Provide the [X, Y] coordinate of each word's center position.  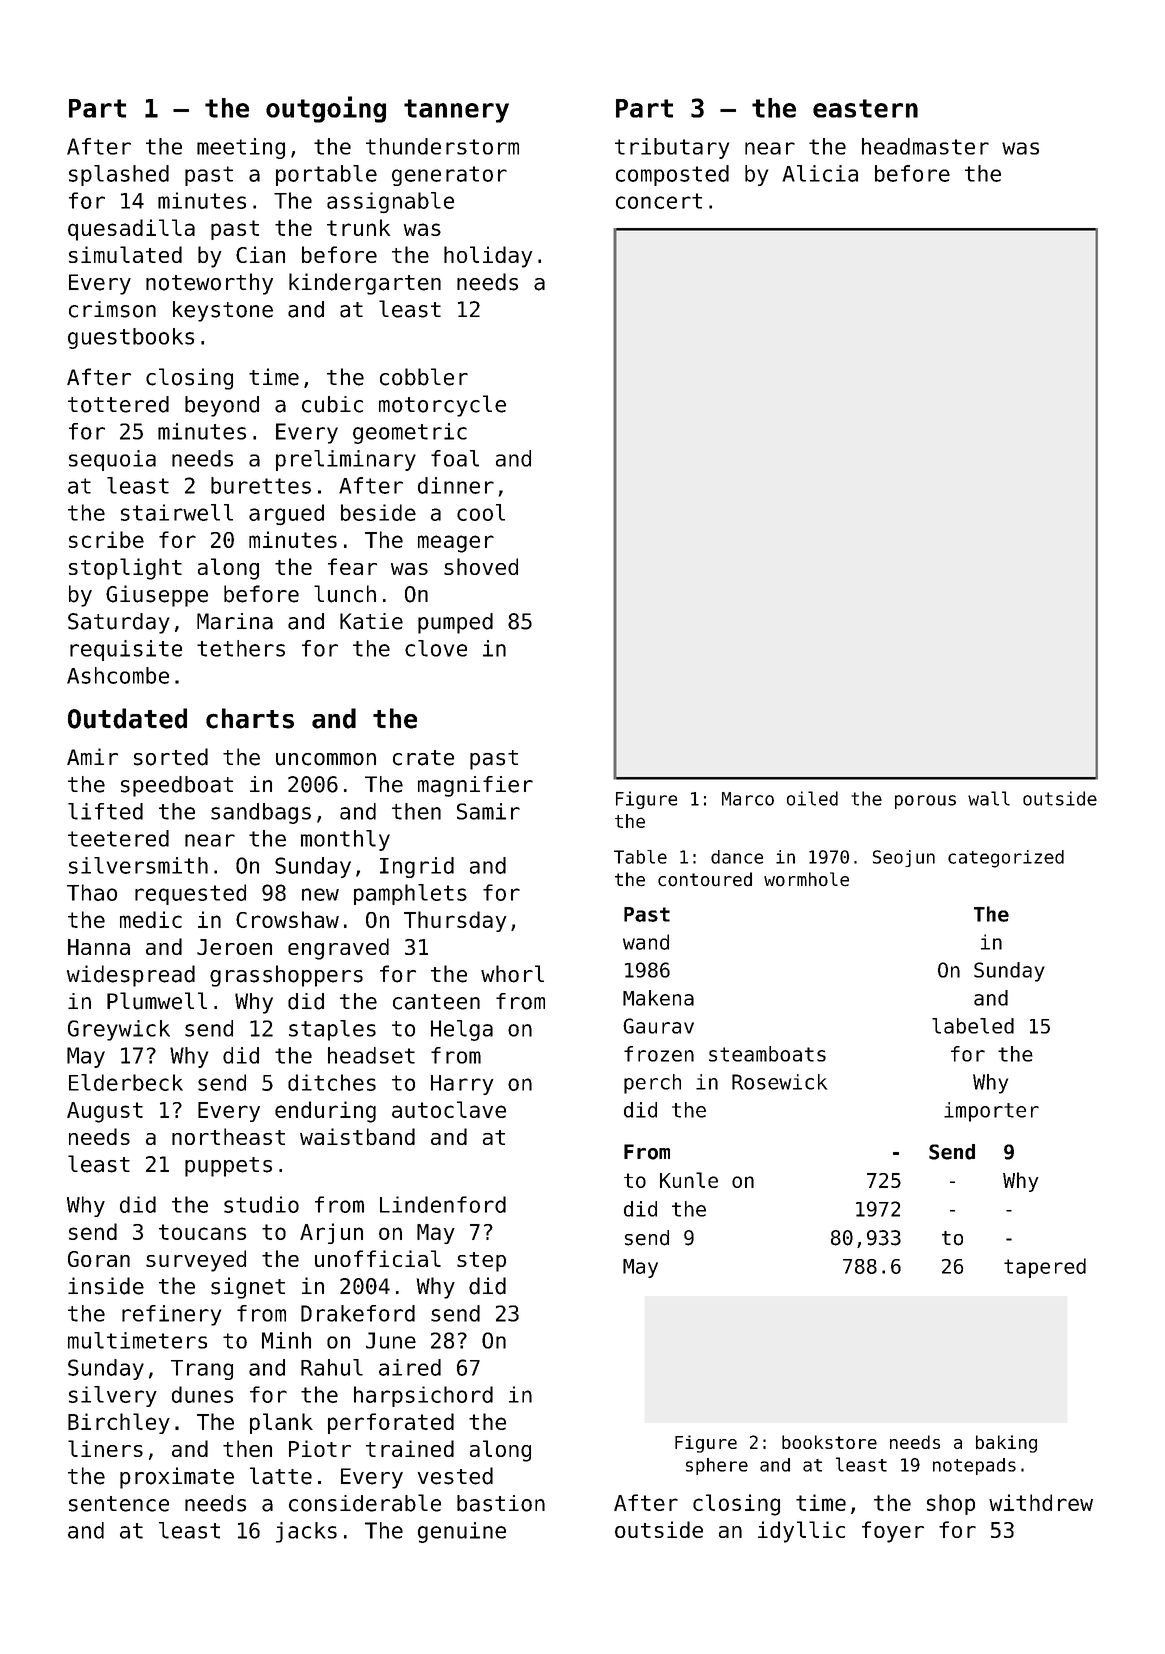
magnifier [475, 786]
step [481, 1262]
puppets [228, 1167]
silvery [113, 1396]
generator [449, 176]
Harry [462, 1085]
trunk [358, 227]
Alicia [820, 173]
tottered [118, 404]
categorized [1006, 859]
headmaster [925, 146]
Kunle [689, 1180]
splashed [119, 175]
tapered [1045, 1268]
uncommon [326, 759]
